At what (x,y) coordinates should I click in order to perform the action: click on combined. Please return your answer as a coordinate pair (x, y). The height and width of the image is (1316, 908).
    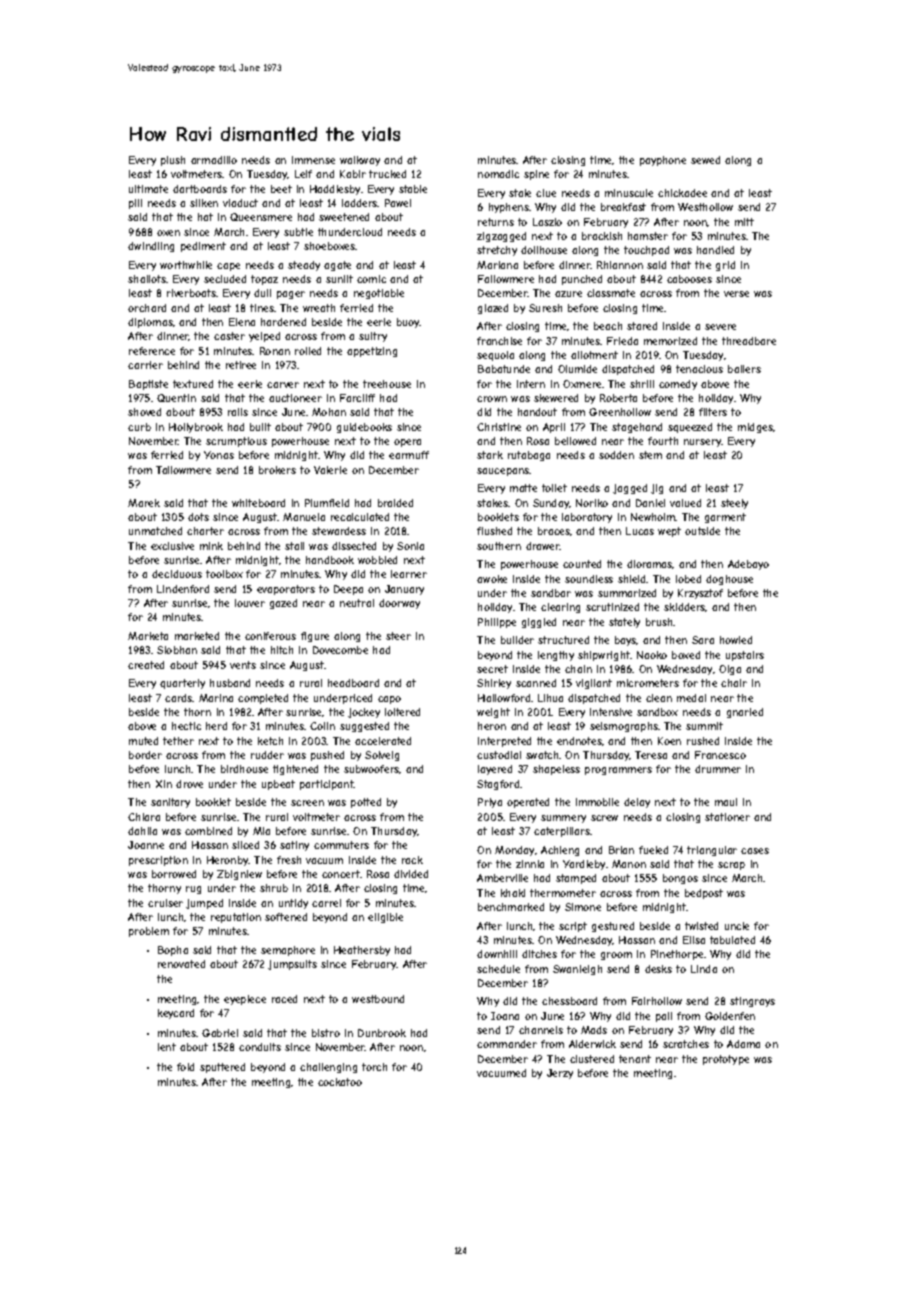
    Looking at the image, I should click on (208, 831).
